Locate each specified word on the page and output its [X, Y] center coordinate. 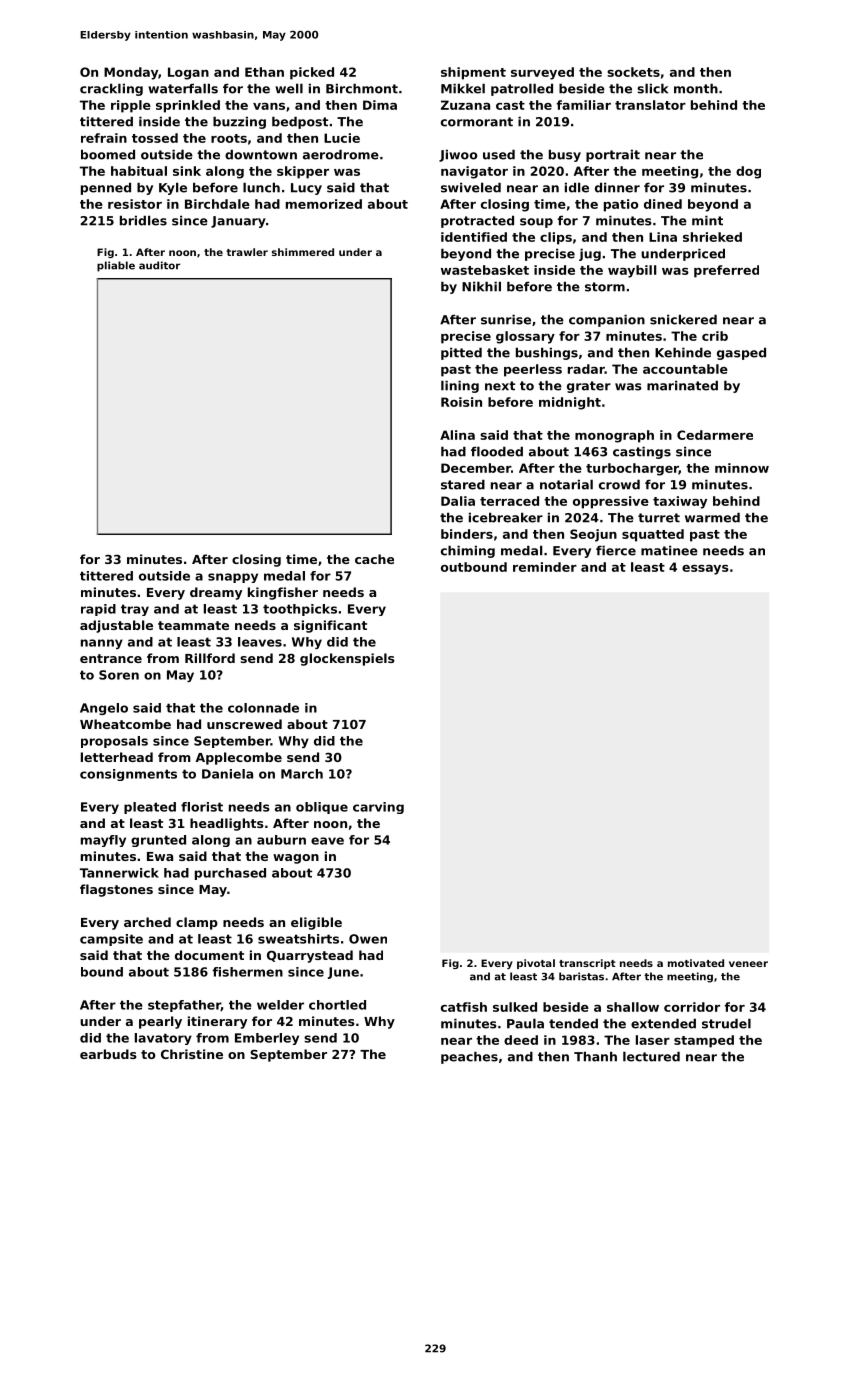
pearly [160, 1022]
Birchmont [362, 88]
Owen [368, 939]
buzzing [239, 122]
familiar [583, 105]
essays [705, 570]
